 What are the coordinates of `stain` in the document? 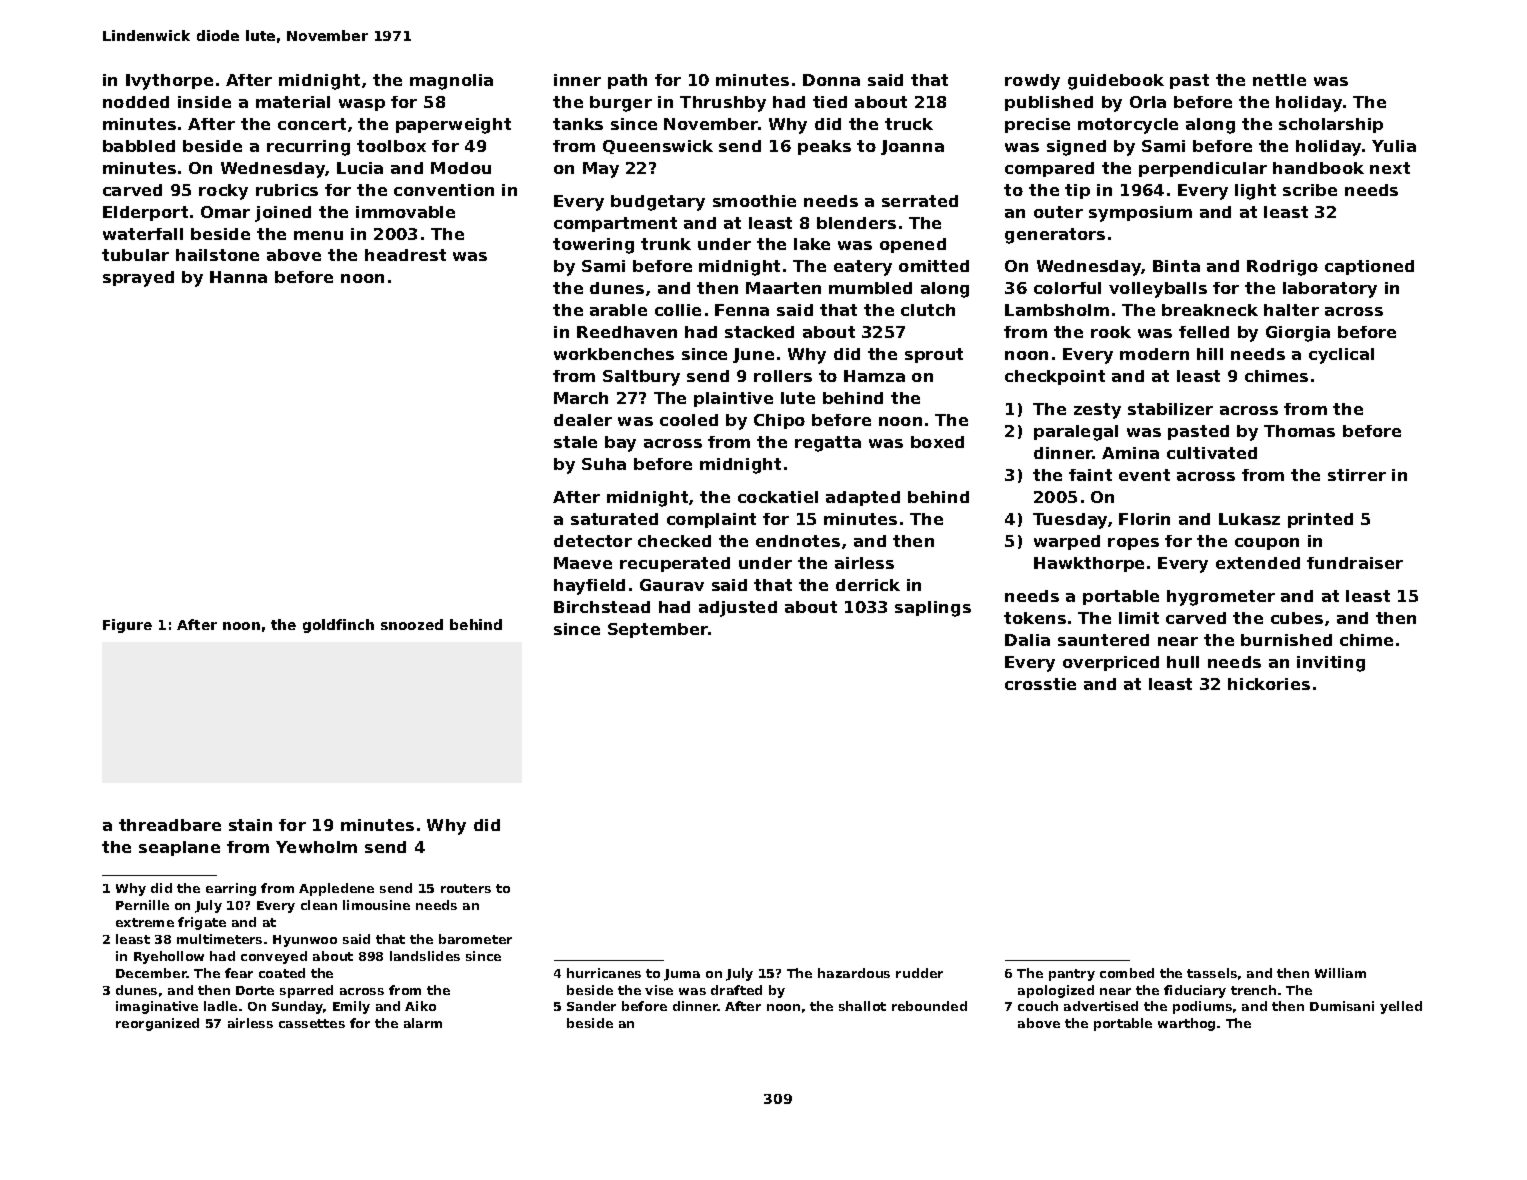 It's located at (250, 825).
